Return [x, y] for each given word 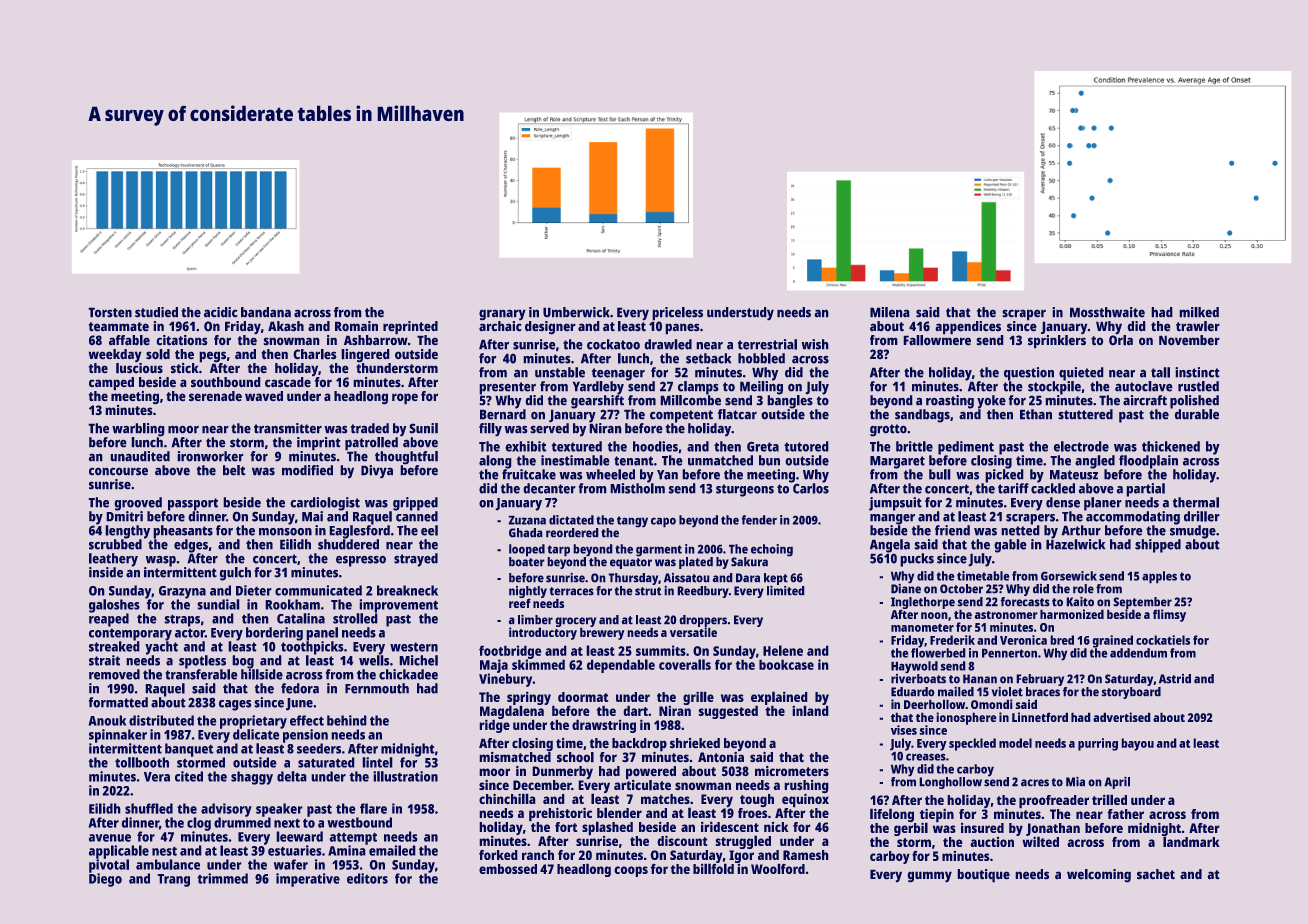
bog [243, 662]
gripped [415, 504]
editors [367, 878]
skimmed [538, 664]
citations [182, 340]
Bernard [503, 414]
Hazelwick [1075, 544]
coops [631, 871]
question [1029, 374]
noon [934, 615]
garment [659, 551]
